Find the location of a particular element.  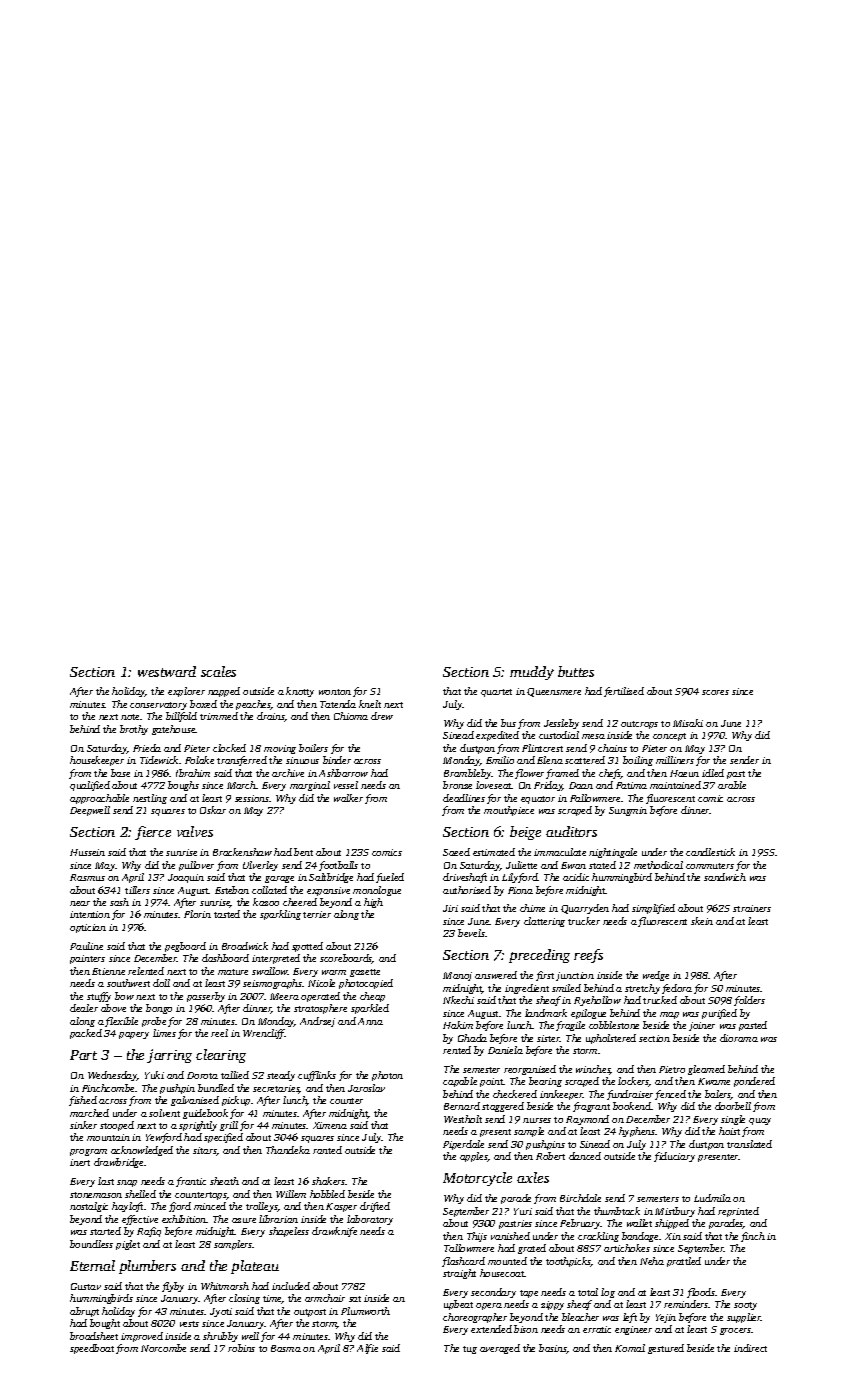

hoist is located at coordinates (729, 1131).
